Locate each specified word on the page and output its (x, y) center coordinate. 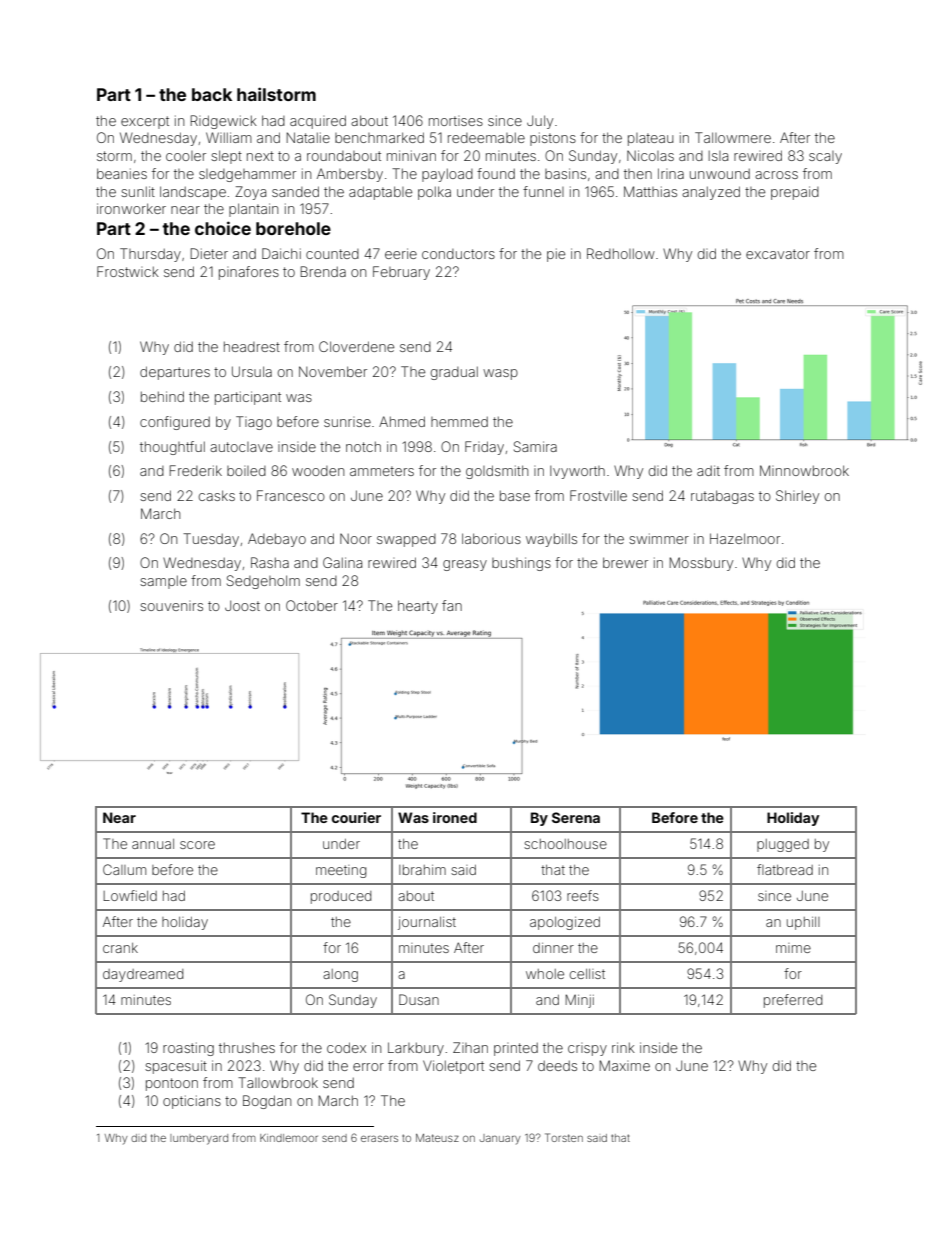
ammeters (382, 471)
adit (708, 470)
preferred (793, 1001)
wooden (318, 471)
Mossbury (701, 564)
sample (163, 582)
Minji (579, 1001)
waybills (551, 540)
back (212, 94)
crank (120, 948)
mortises (456, 121)
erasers (379, 1138)
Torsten (564, 1137)
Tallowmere (733, 137)
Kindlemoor (289, 1138)
